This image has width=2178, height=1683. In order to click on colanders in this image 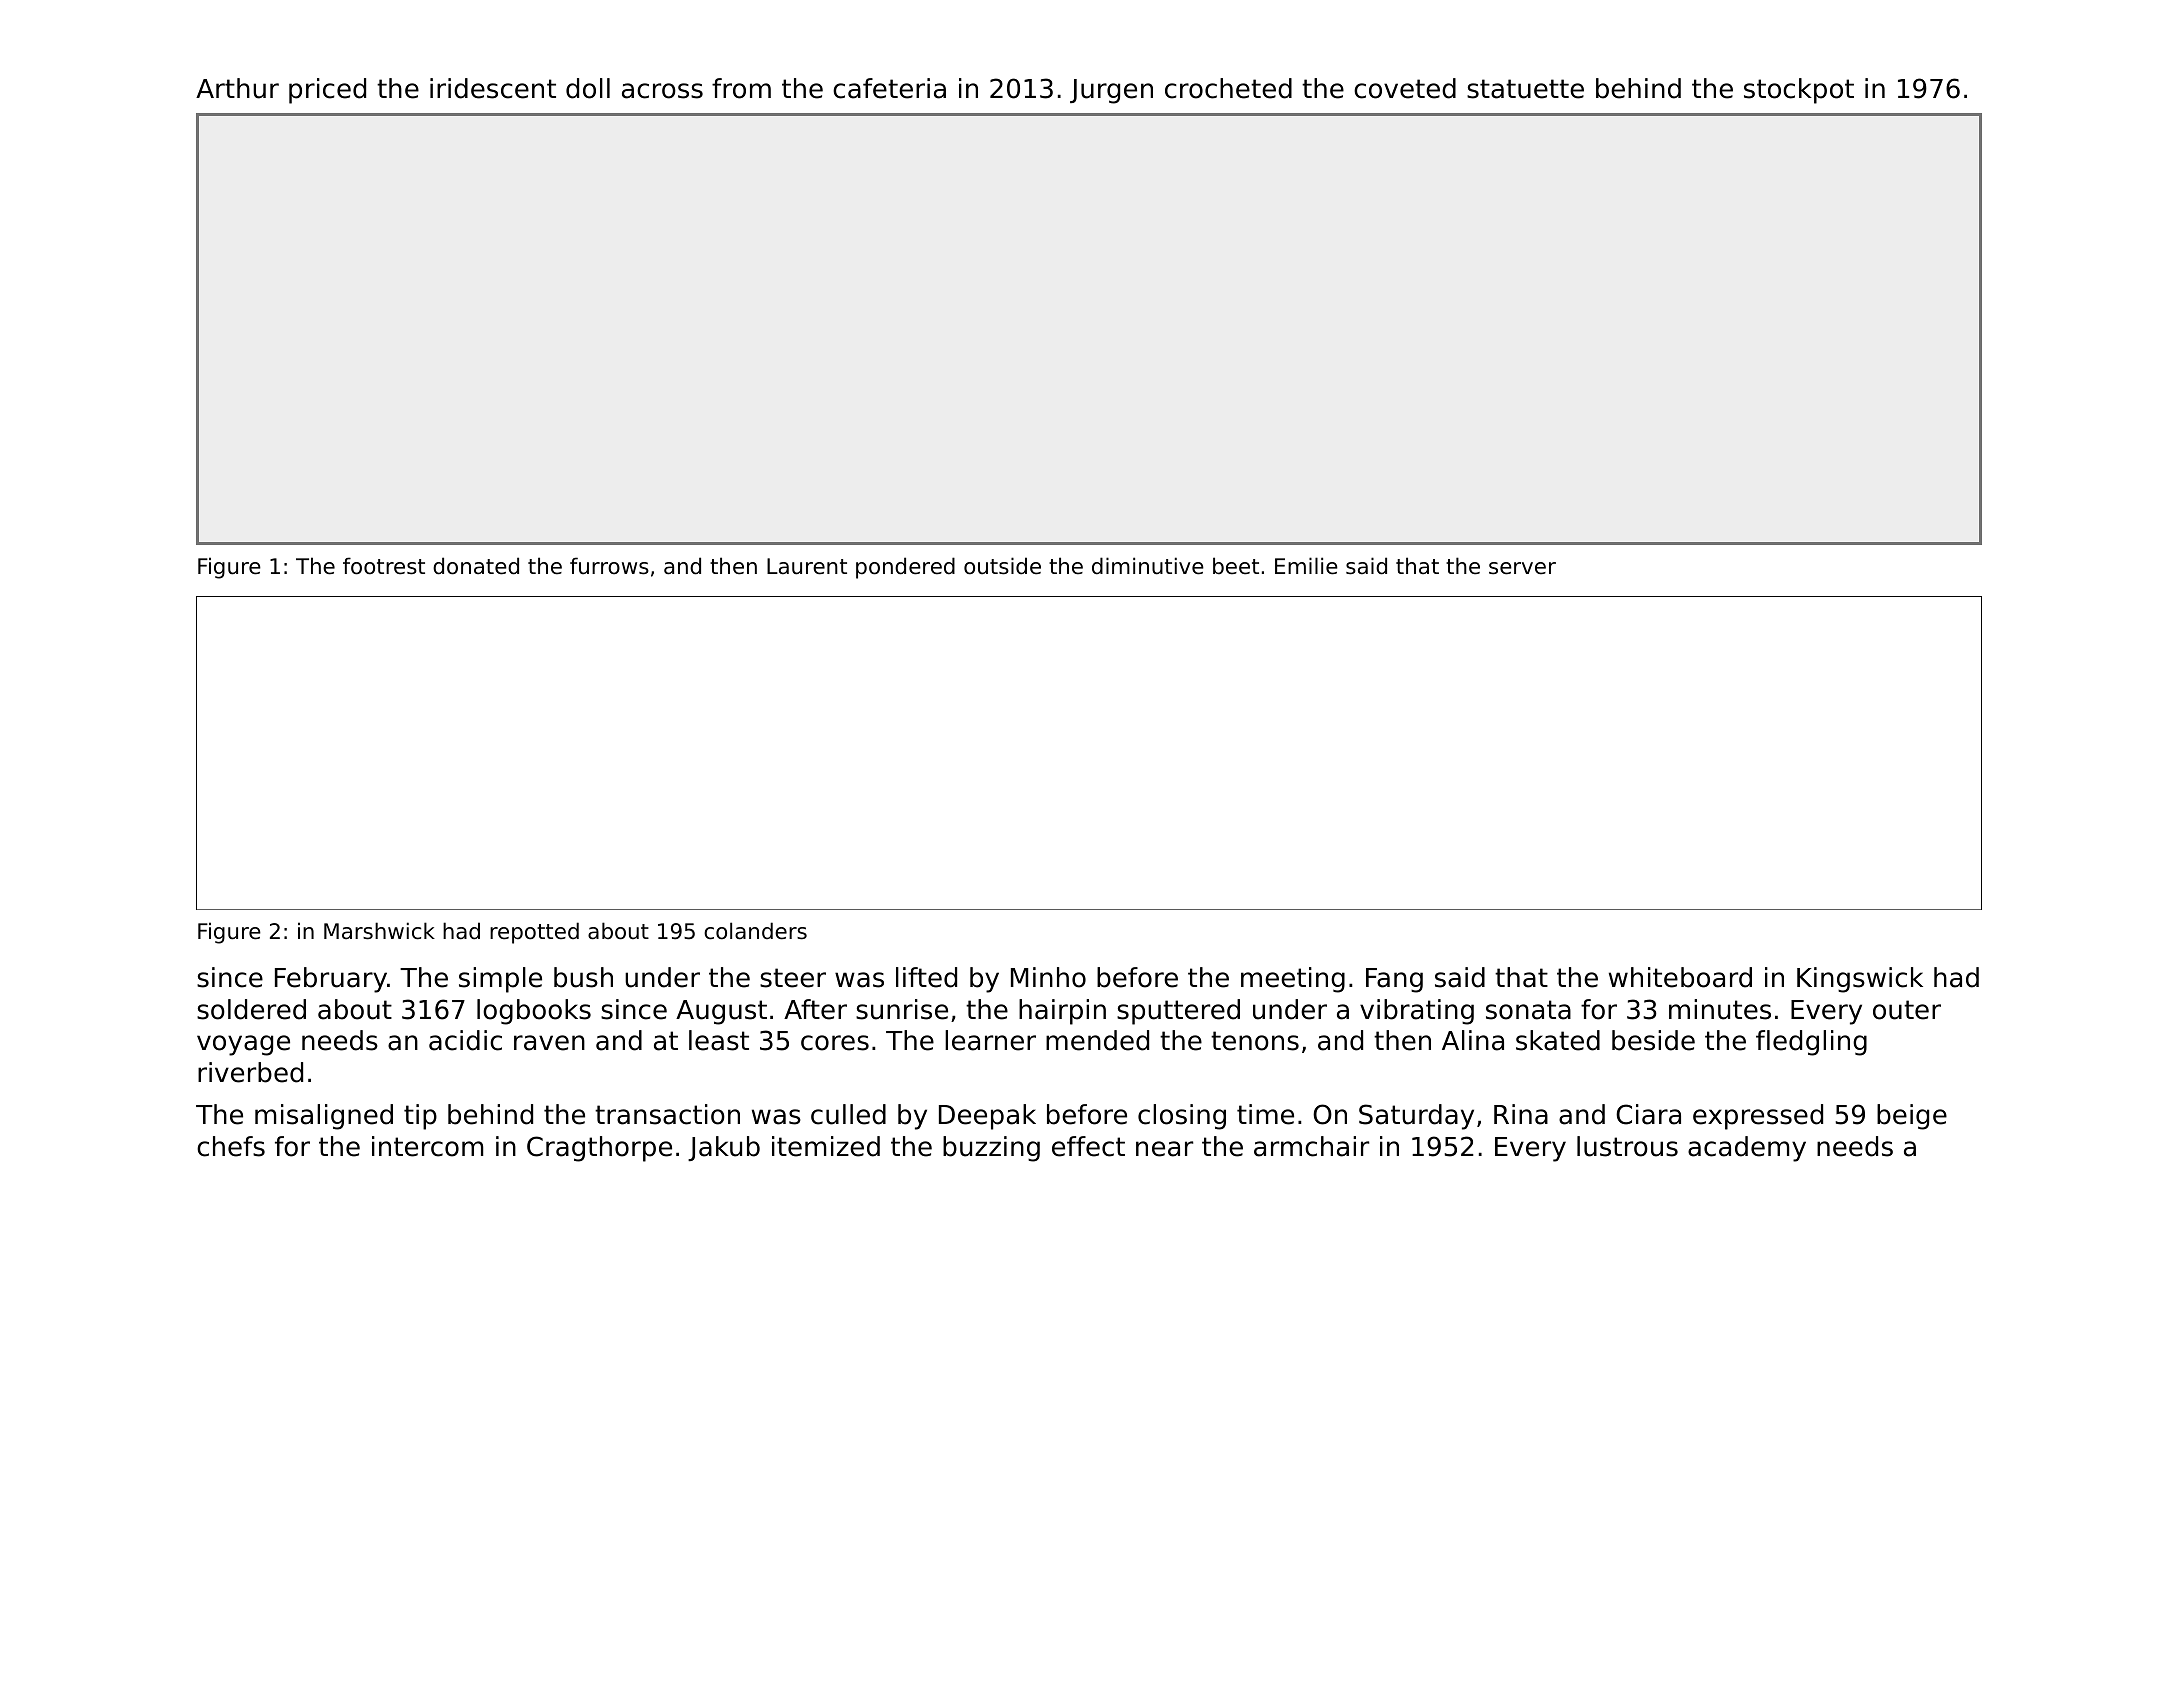, I will do `click(755, 931)`.
